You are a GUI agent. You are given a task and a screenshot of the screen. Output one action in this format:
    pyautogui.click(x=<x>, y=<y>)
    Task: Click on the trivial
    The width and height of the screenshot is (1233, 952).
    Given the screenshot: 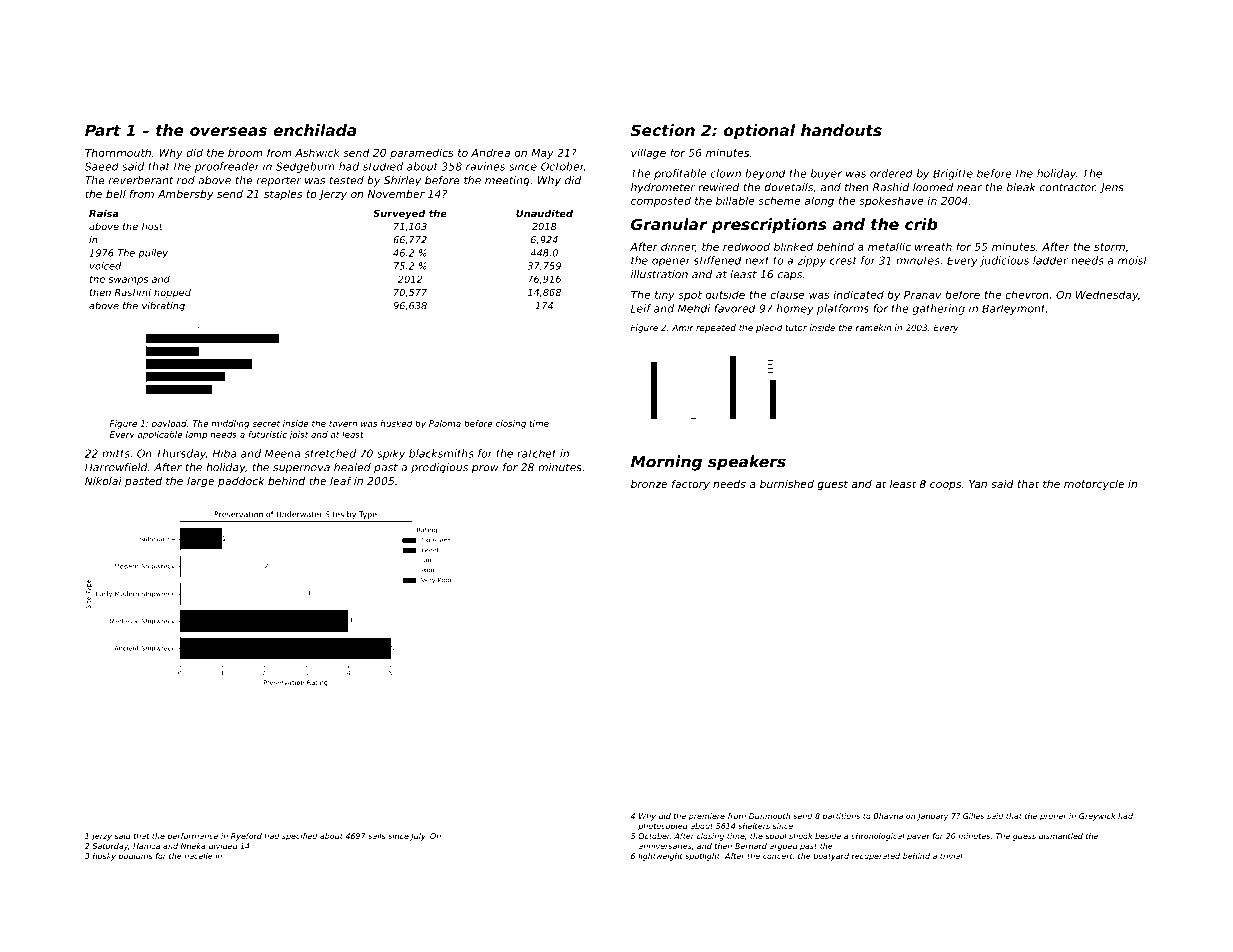 What is the action you would take?
    pyautogui.click(x=951, y=856)
